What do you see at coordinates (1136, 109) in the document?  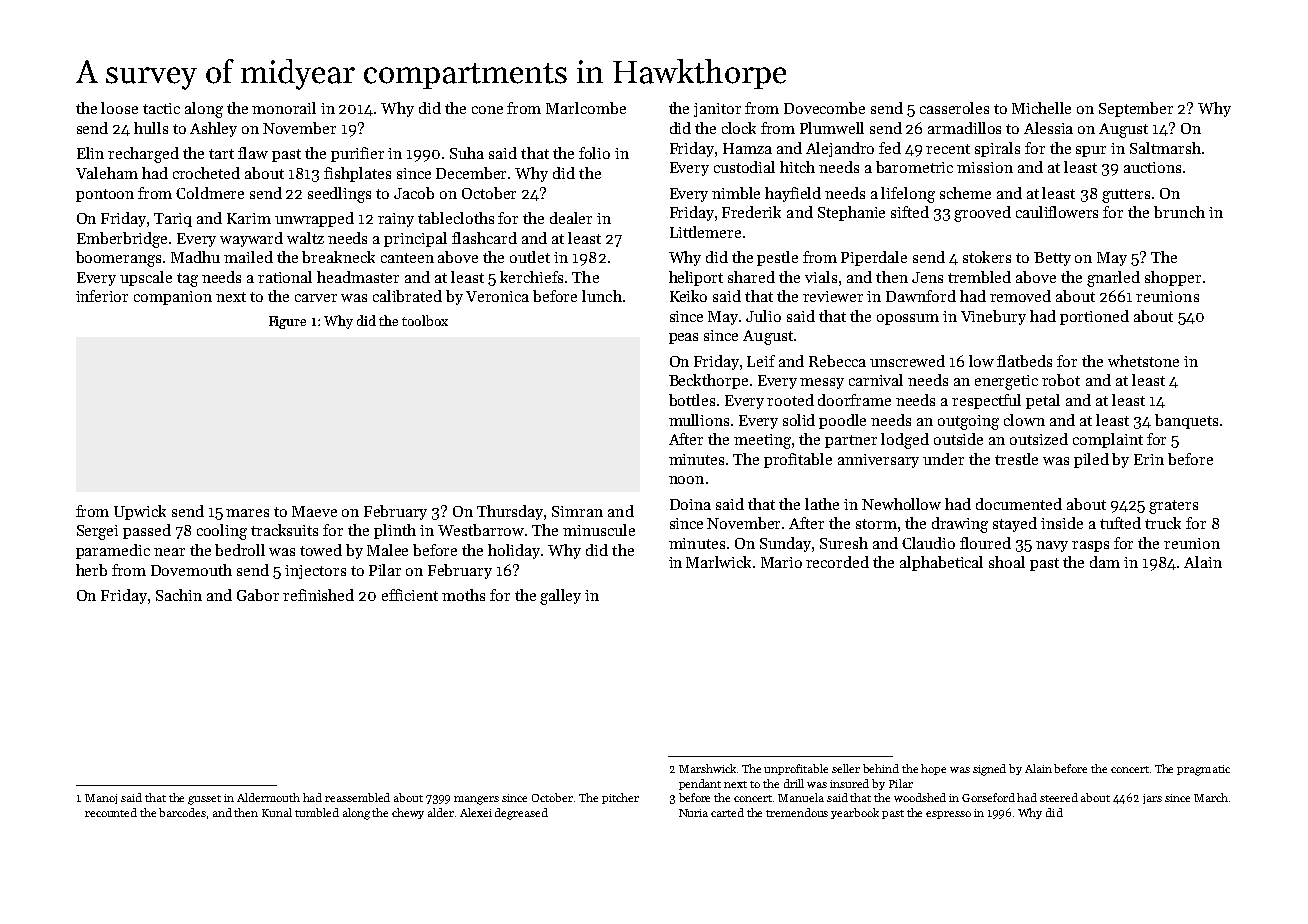 I see `September` at bounding box center [1136, 109].
